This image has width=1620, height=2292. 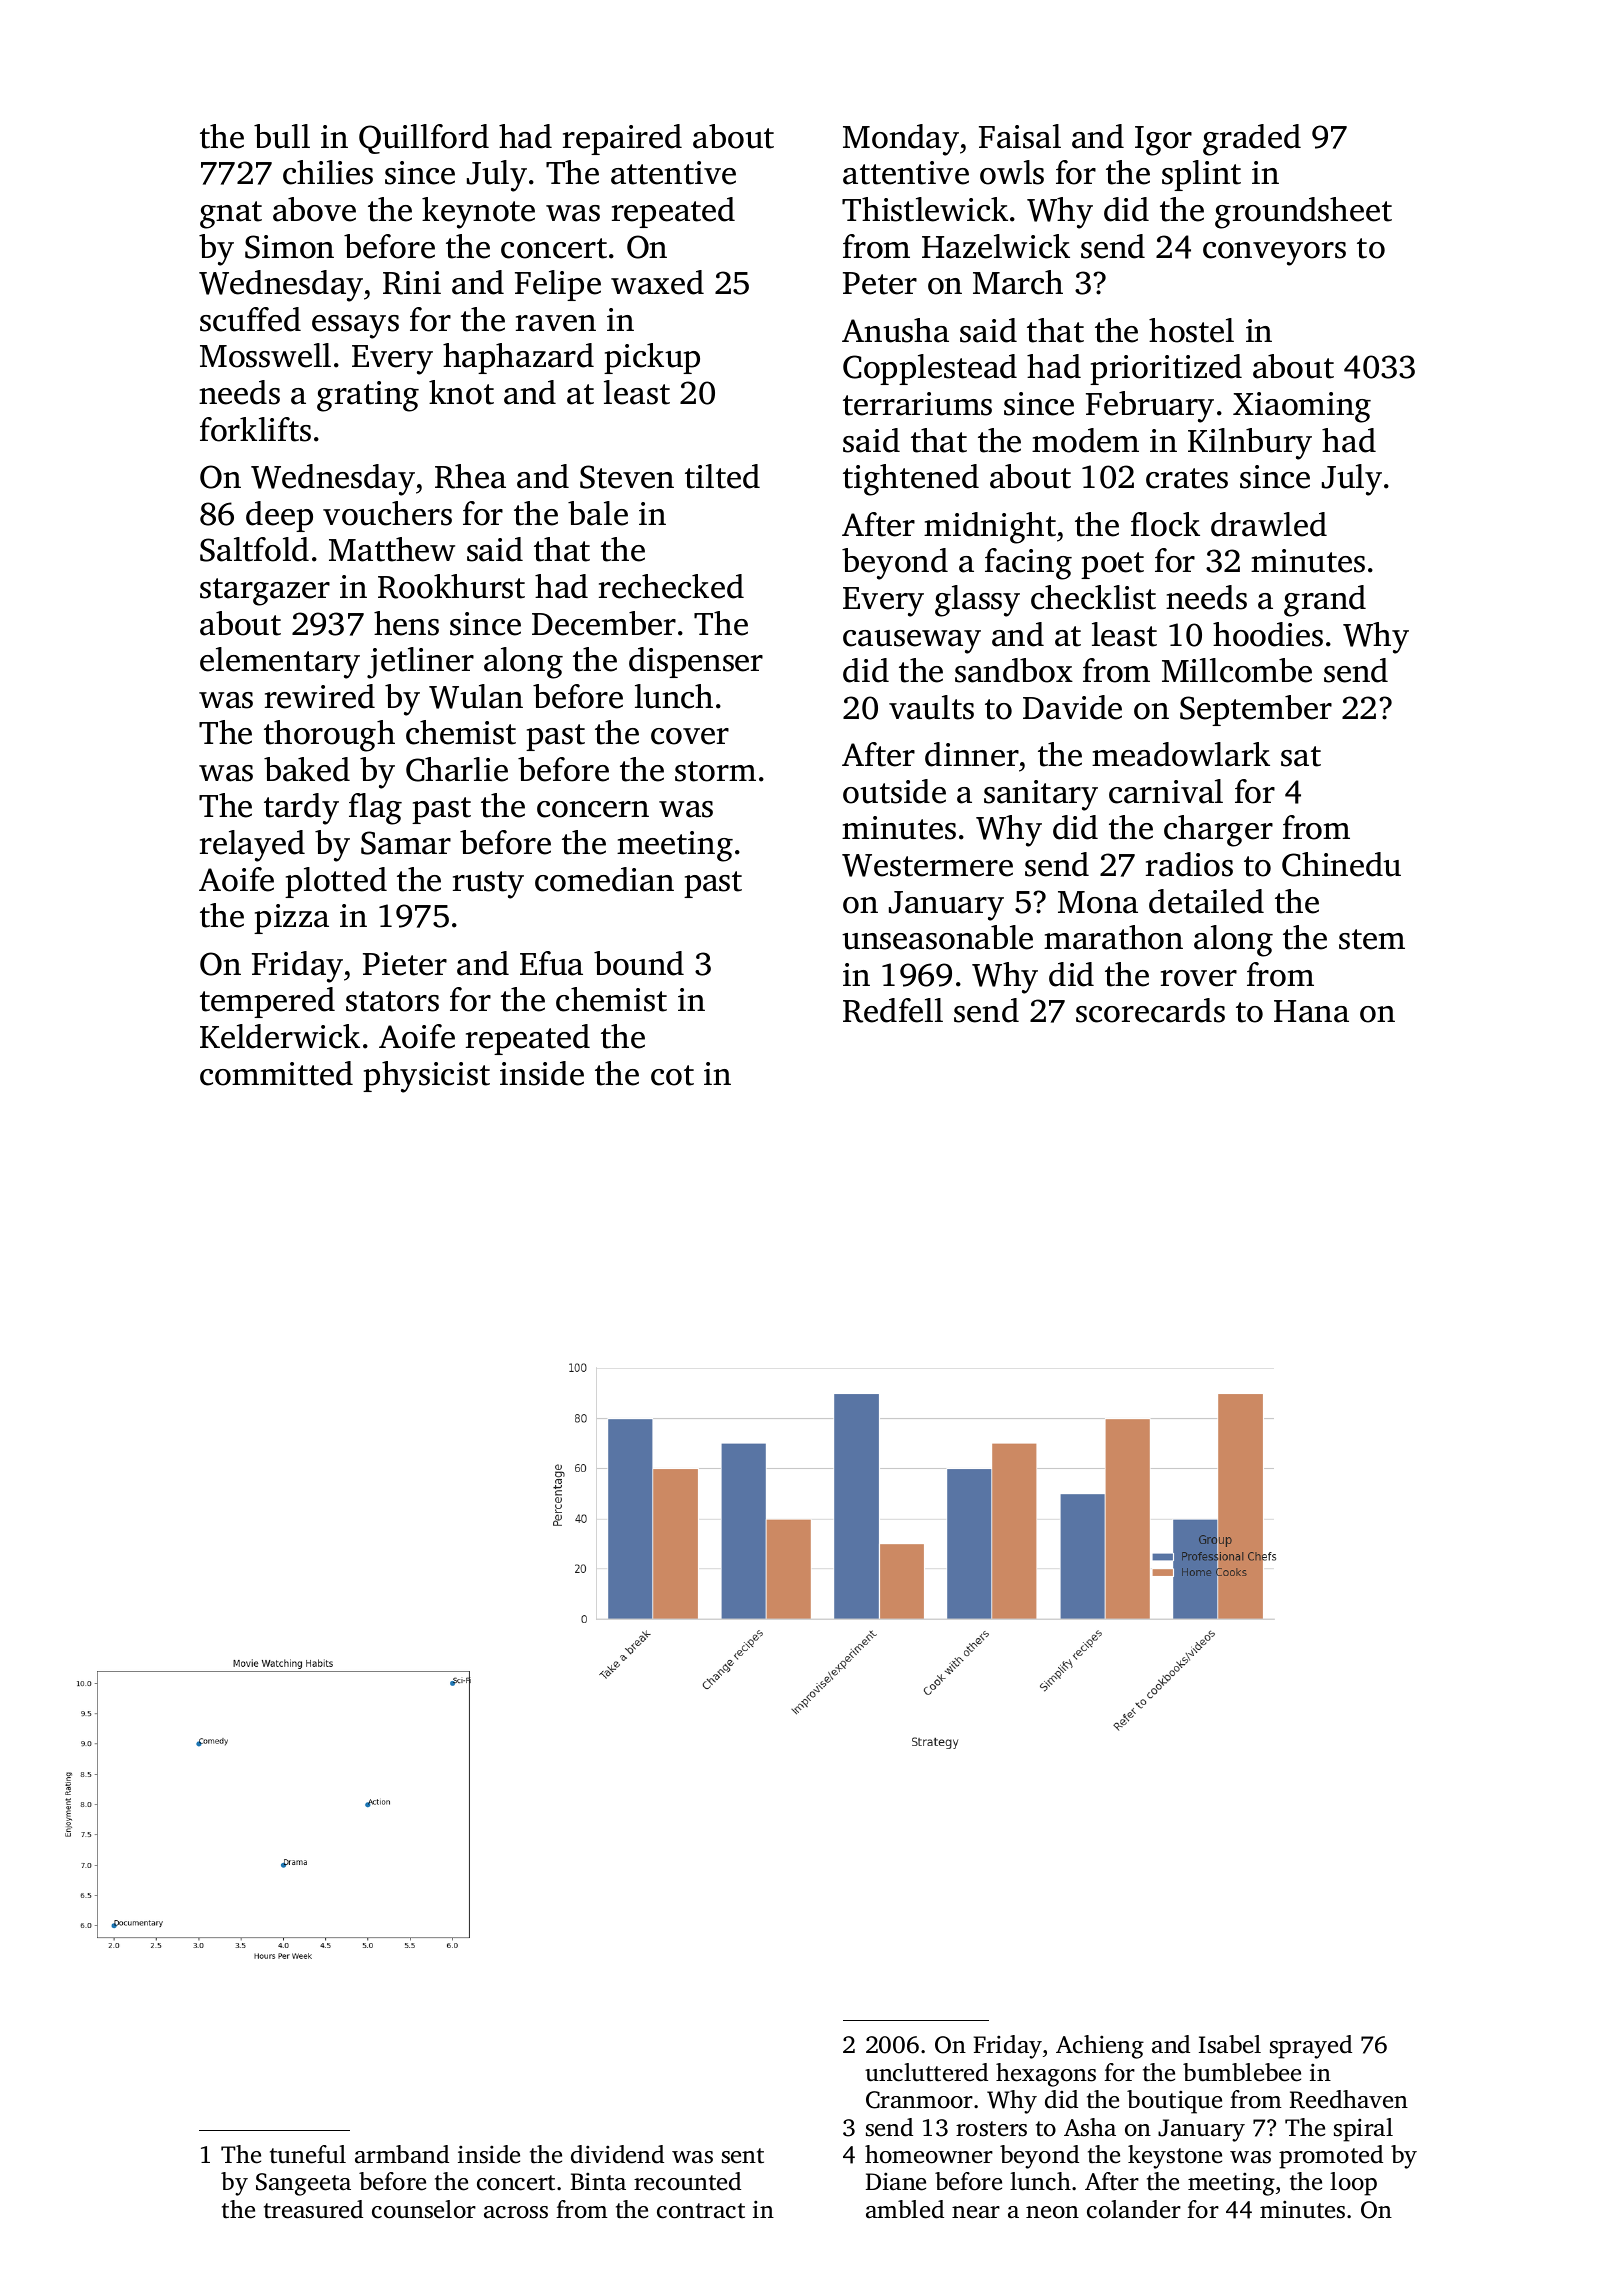 What do you see at coordinates (276, 1073) in the image?
I see `committed` at bounding box center [276, 1073].
